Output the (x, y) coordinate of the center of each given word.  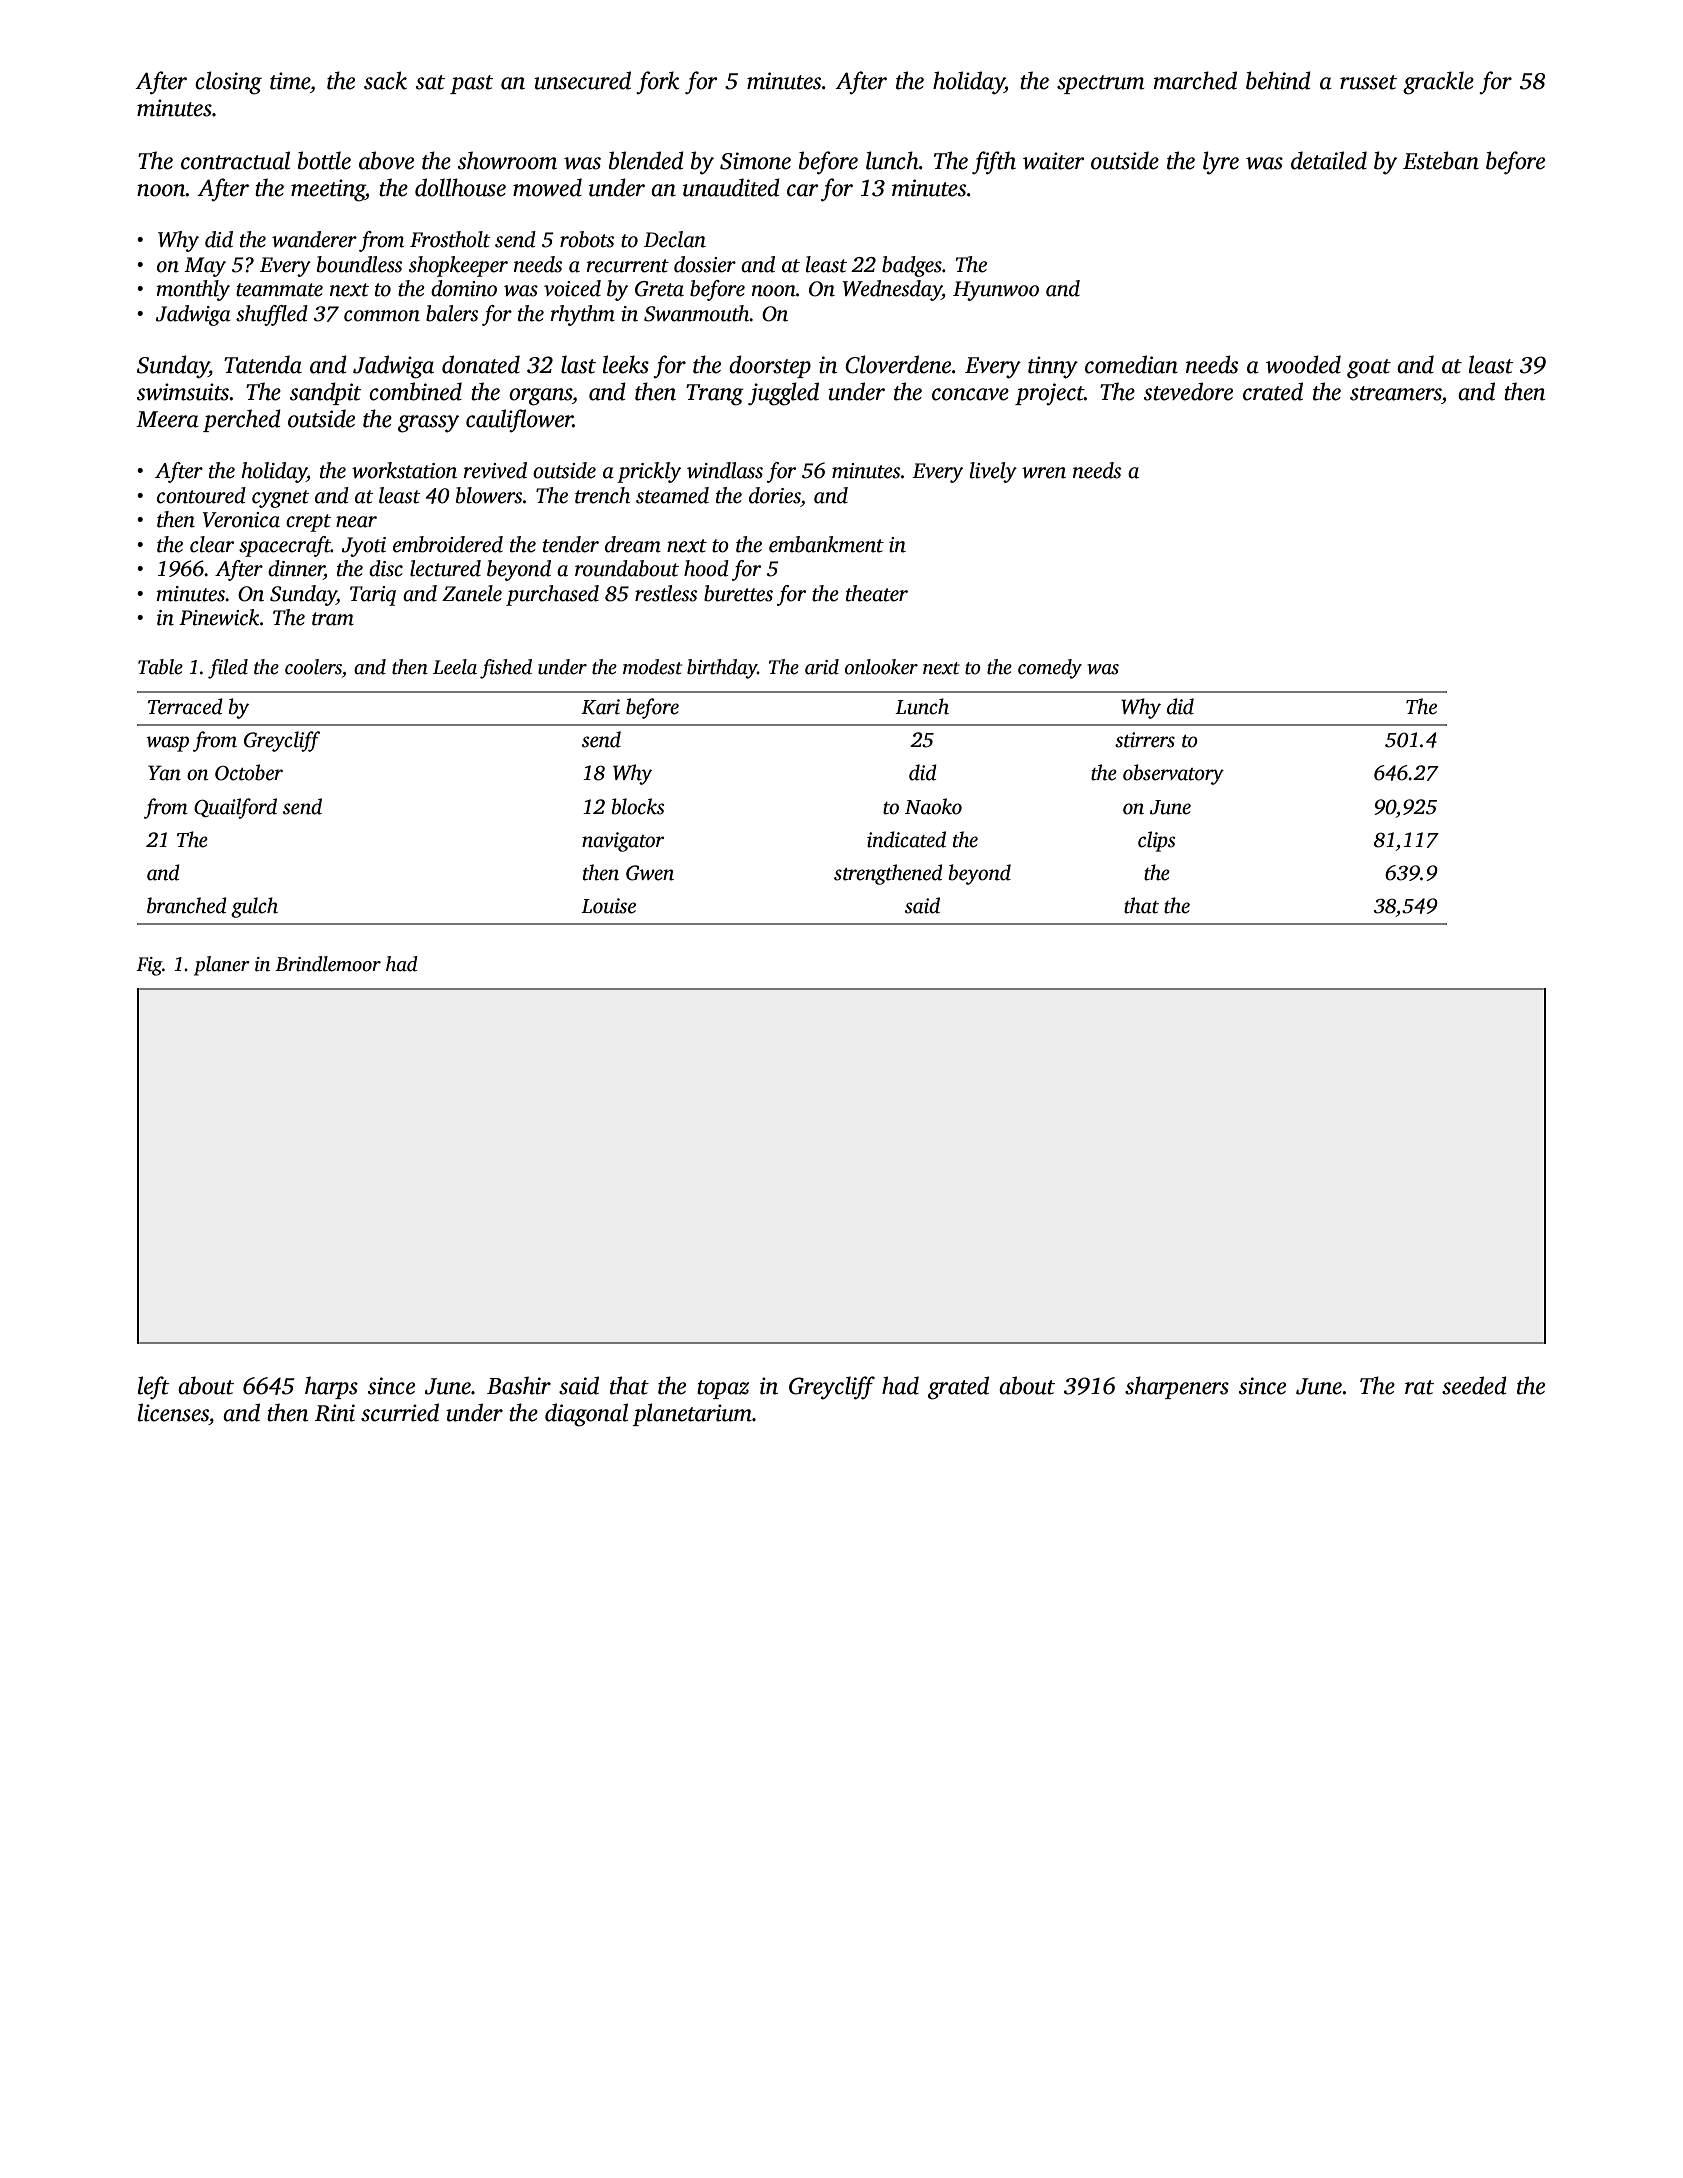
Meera (167, 419)
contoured (201, 495)
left (153, 1388)
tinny (1053, 367)
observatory (1173, 774)
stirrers (1145, 740)
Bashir (519, 1385)
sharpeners (1177, 1387)
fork (657, 82)
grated (958, 1388)
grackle (1438, 83)
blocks (638, 806)
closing (228, 83)
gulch (254, 907)
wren (1044, 473)
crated (1273, 391)
